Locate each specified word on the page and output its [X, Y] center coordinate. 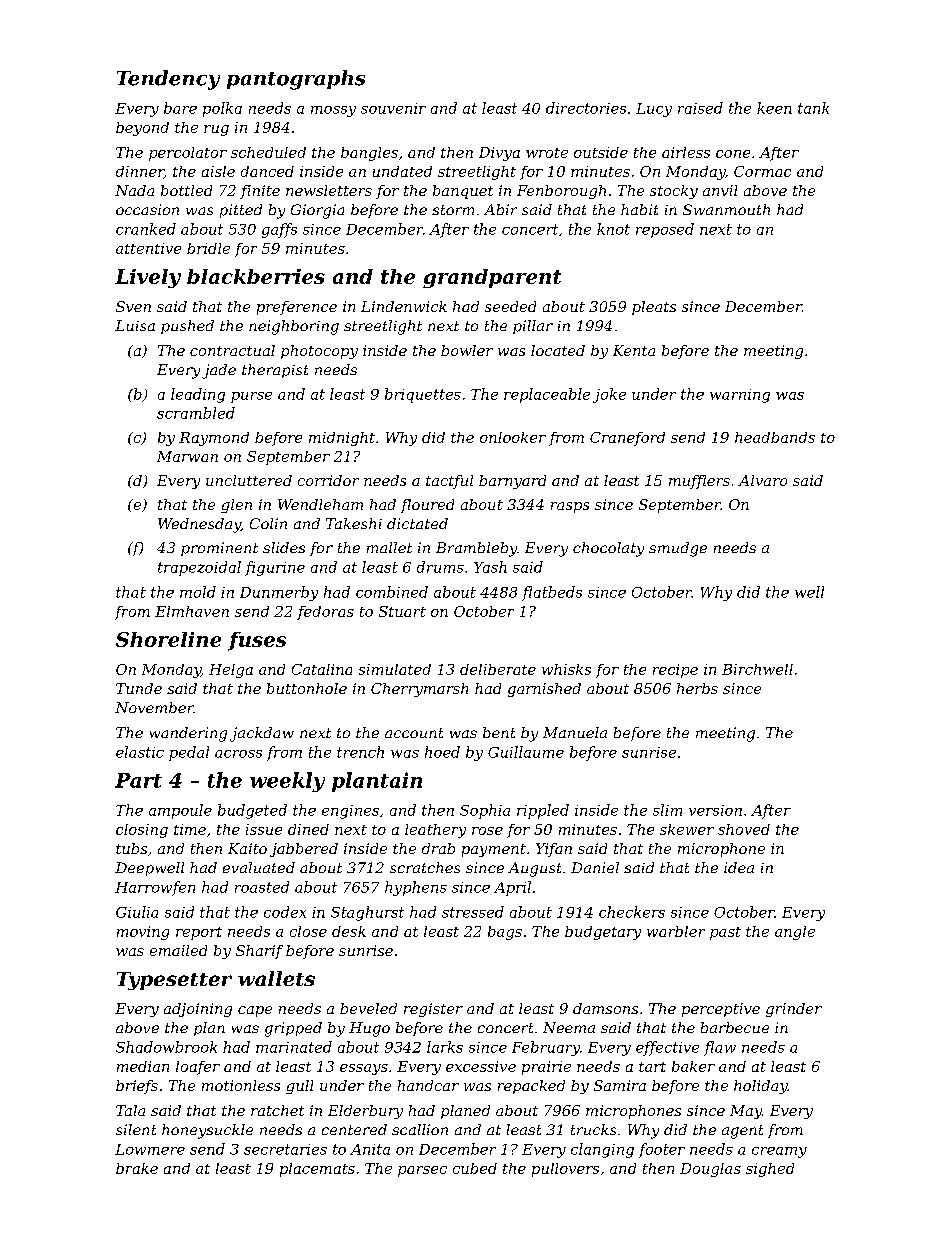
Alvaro [762, 480]
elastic [140, 752]
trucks [593, 1129]
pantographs [296, 80]
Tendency [168, 80]
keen [774, 108]
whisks [566, 669]
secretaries [285, 1149]
